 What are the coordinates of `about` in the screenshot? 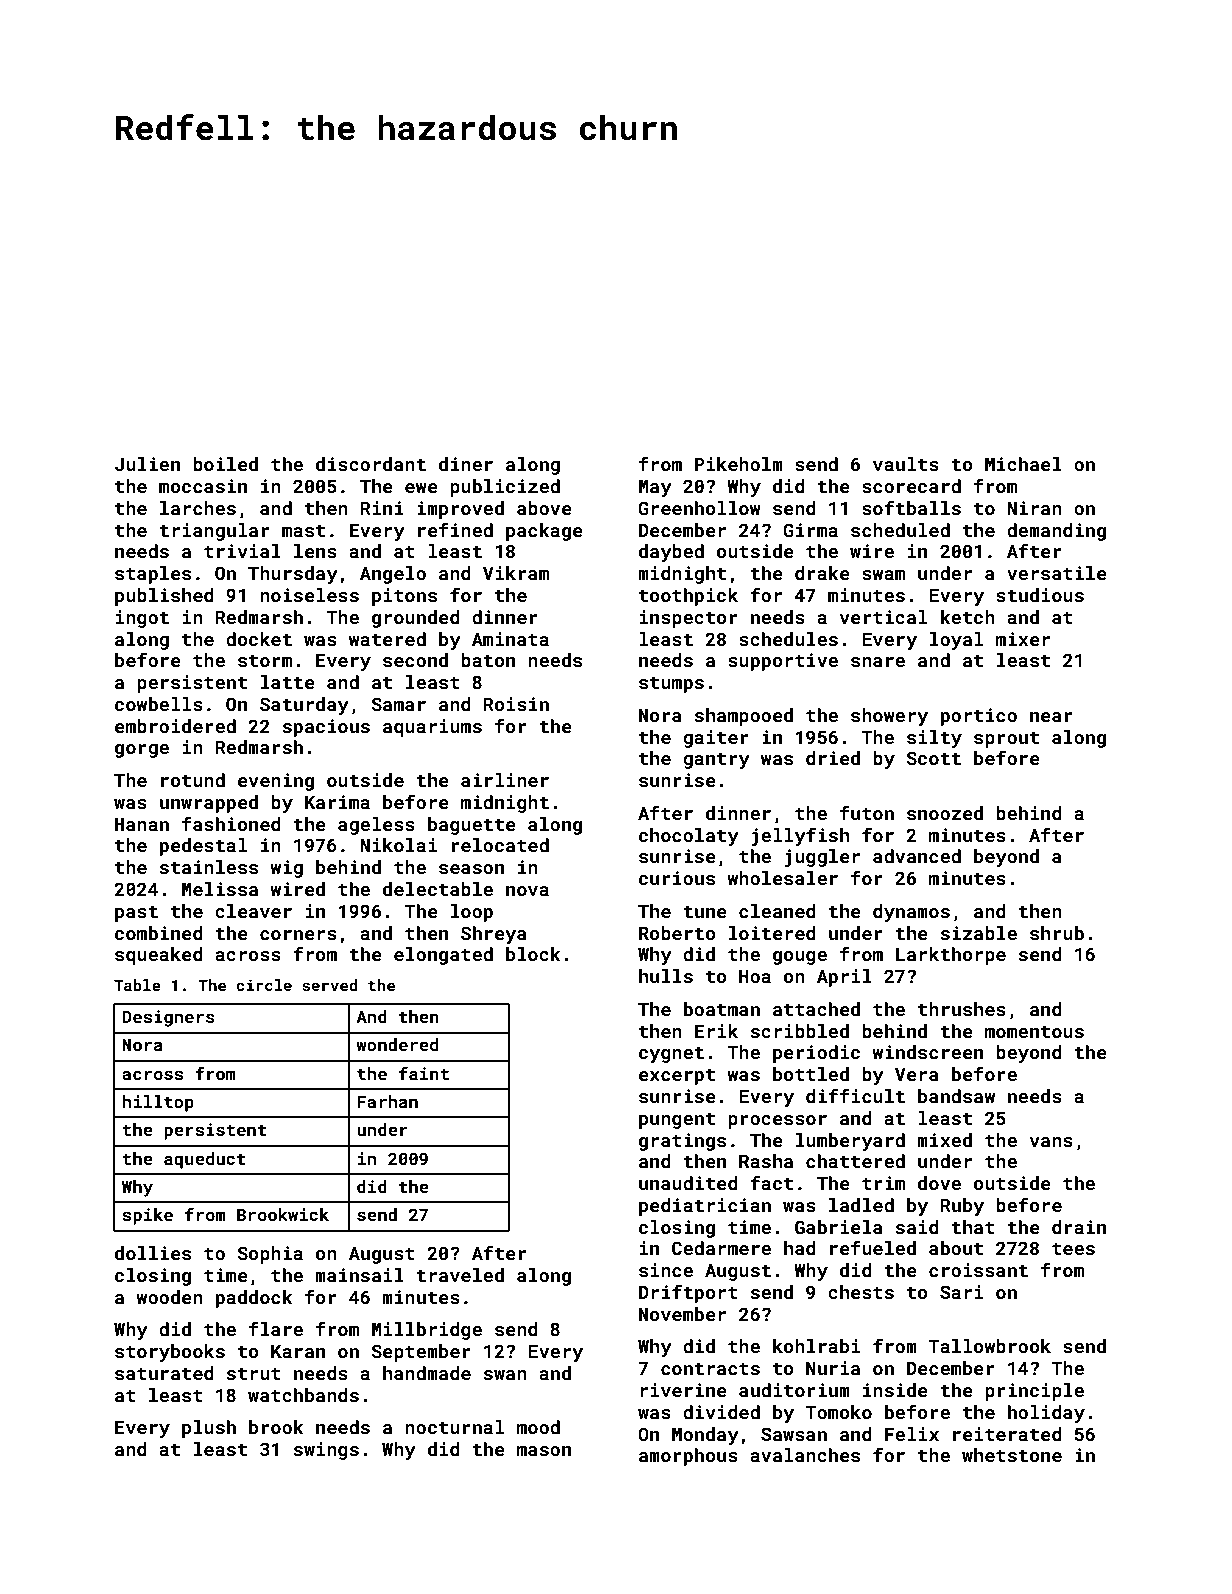 It's located at (956, 1248).
